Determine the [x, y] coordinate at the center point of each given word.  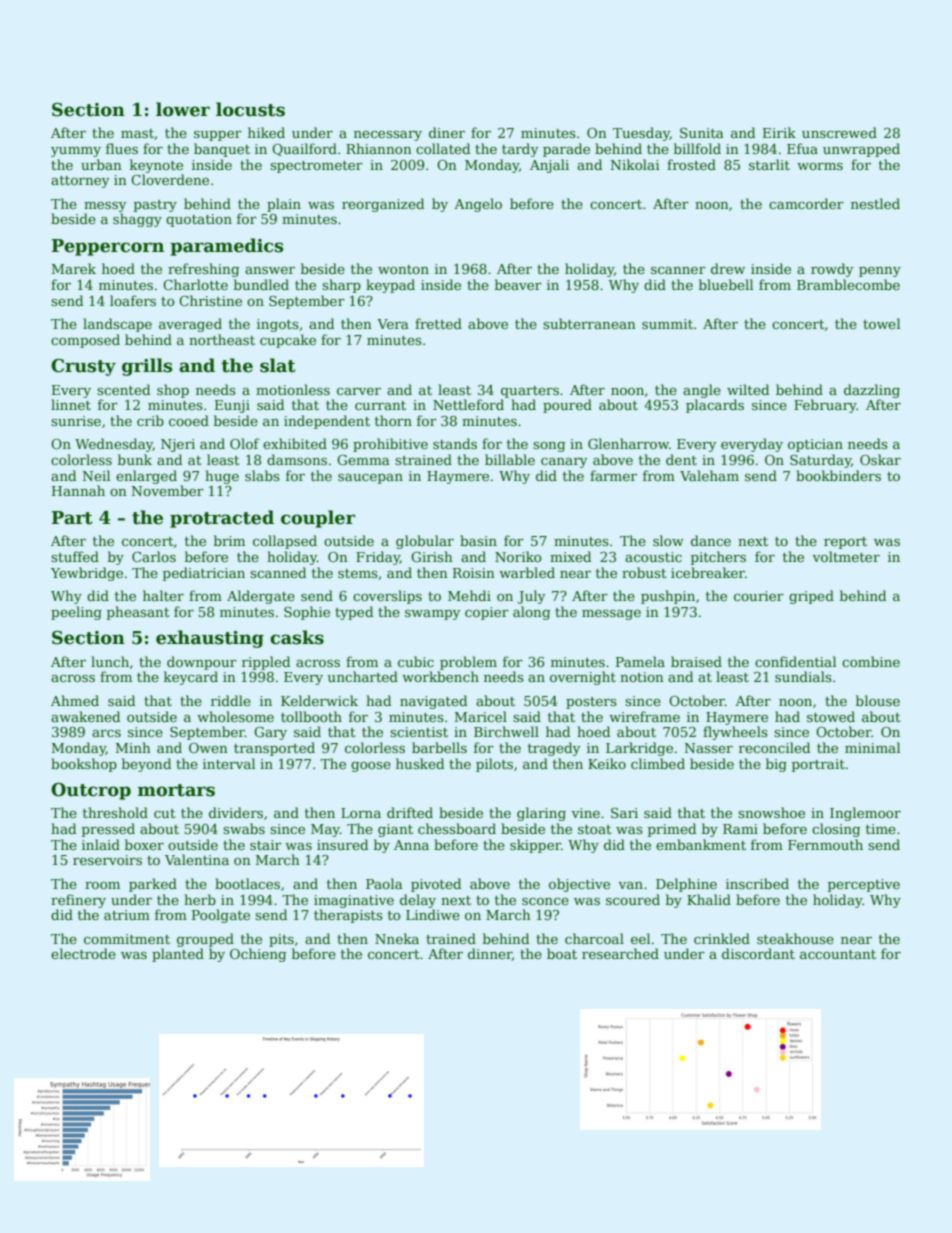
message [611, 615]
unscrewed [839, 132]
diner [447, 132]
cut [165, 813]
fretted [438, 323]
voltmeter [846, 556]
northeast [222, 339]
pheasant [138, 613]
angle [702, 391]
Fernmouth [825, 844]
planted [178, 955]
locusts [250, 109]
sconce [545, 901]
